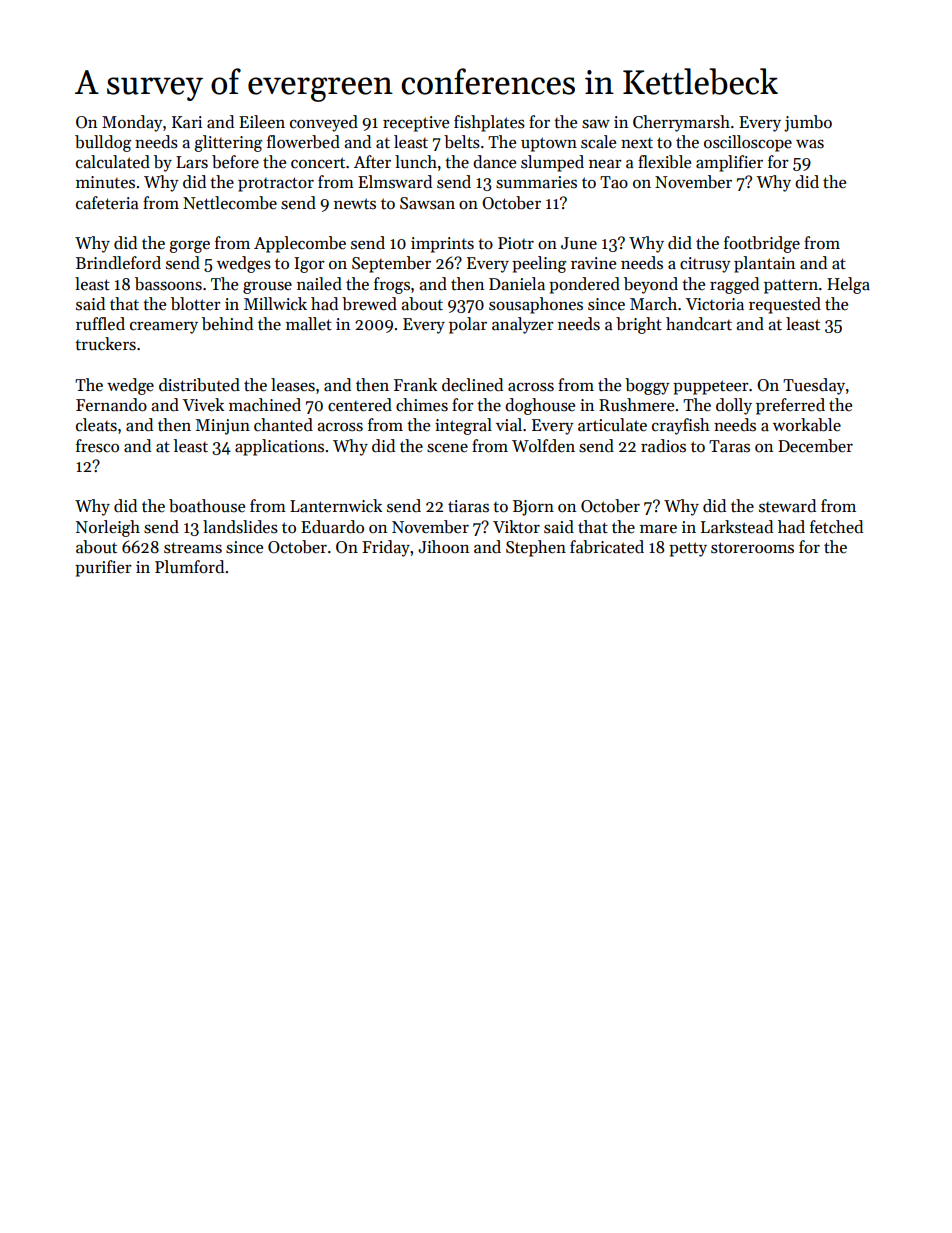 This image has height=1233, width=952. Describe the element at coordinates (355, 204) in the image. I see `newts` at that location.
